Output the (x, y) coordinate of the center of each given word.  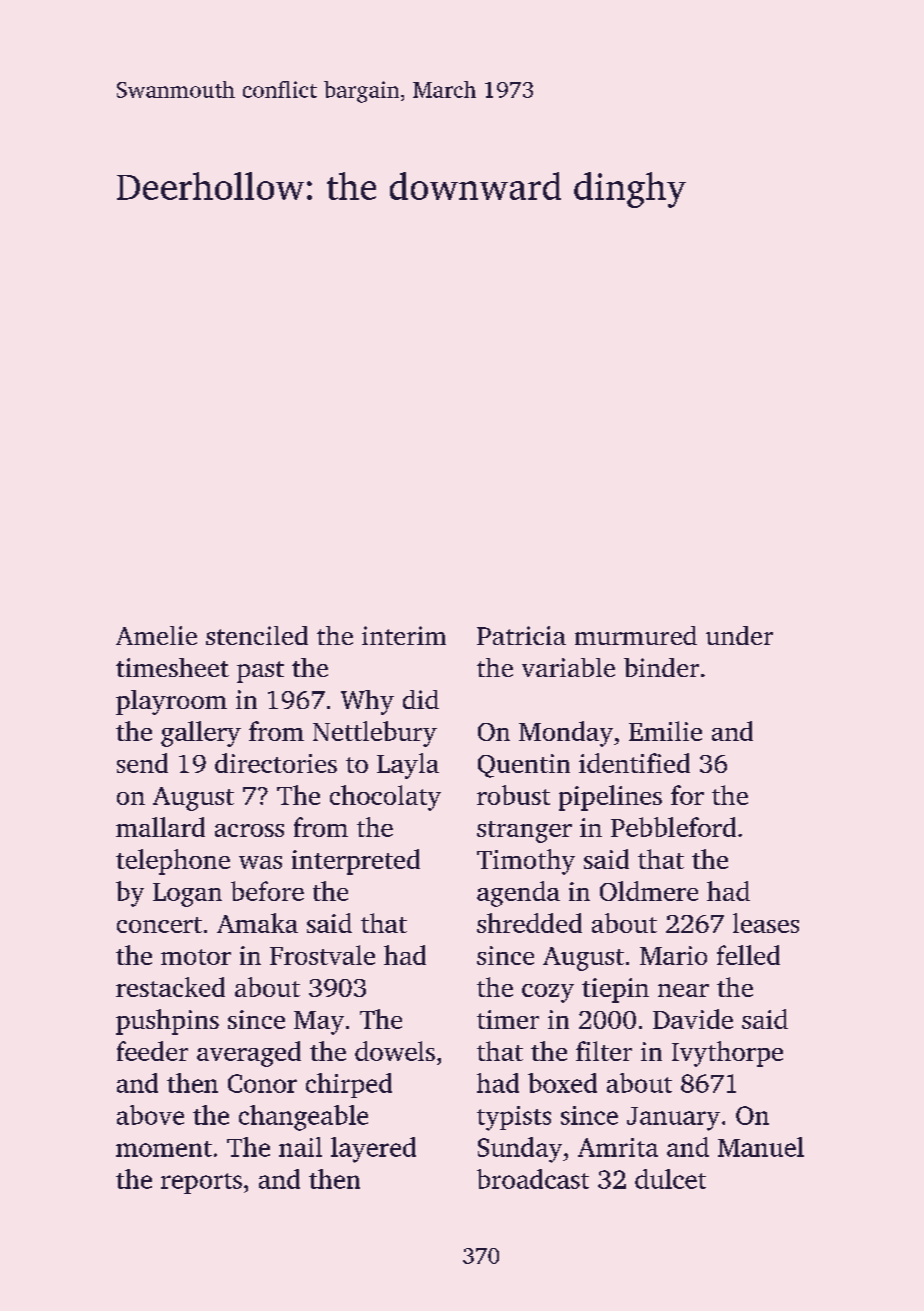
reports (201, 1183)
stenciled (257, 635)
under (739, 635)
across (249, 830)
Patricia (521, 635)
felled (748, 955)
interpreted (356, 862)
